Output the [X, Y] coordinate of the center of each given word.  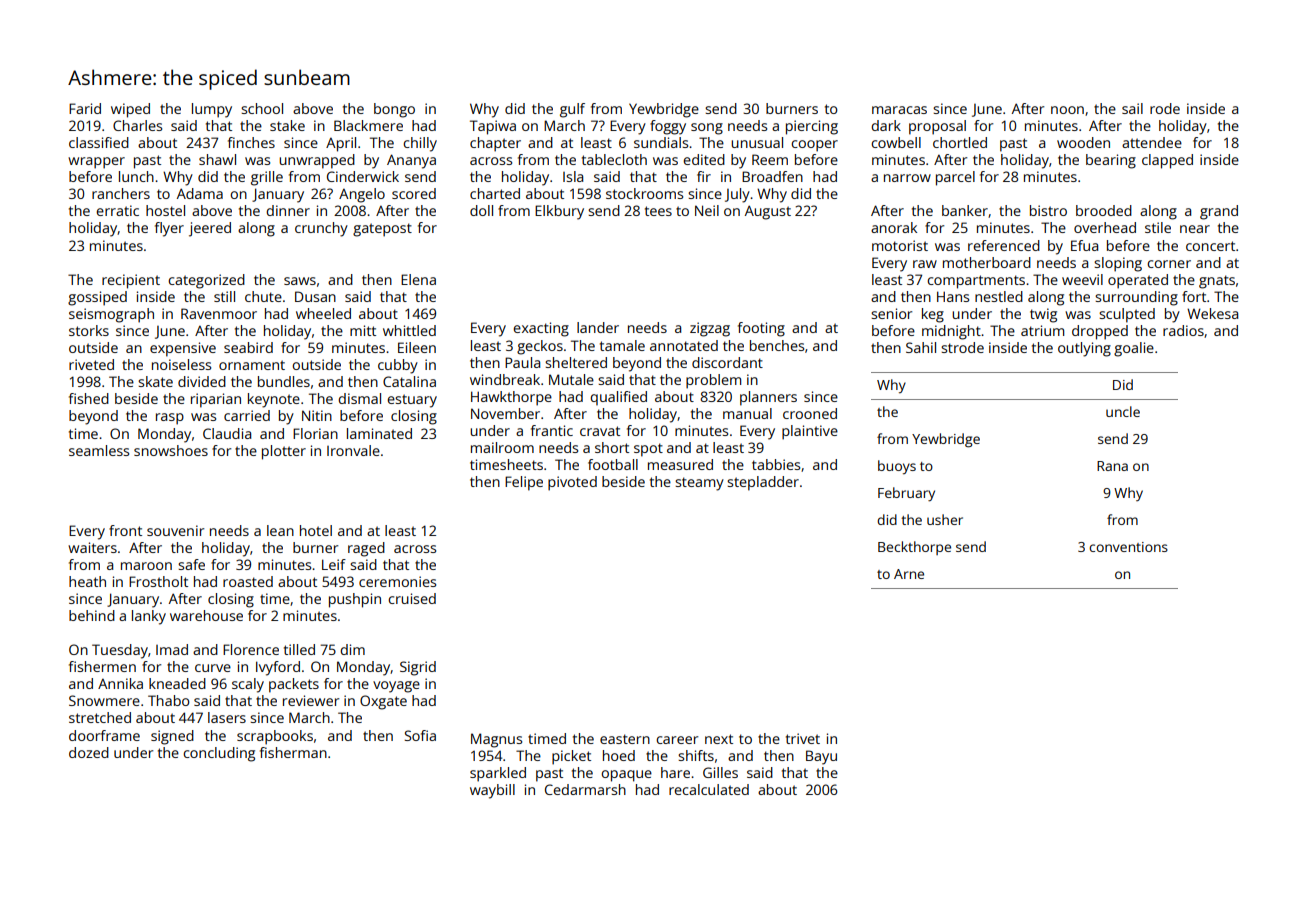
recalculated [709, 789]
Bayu [821, 757]
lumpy [212, 110]
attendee [1152, 142]
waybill [492, 791]
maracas [899, 110]
